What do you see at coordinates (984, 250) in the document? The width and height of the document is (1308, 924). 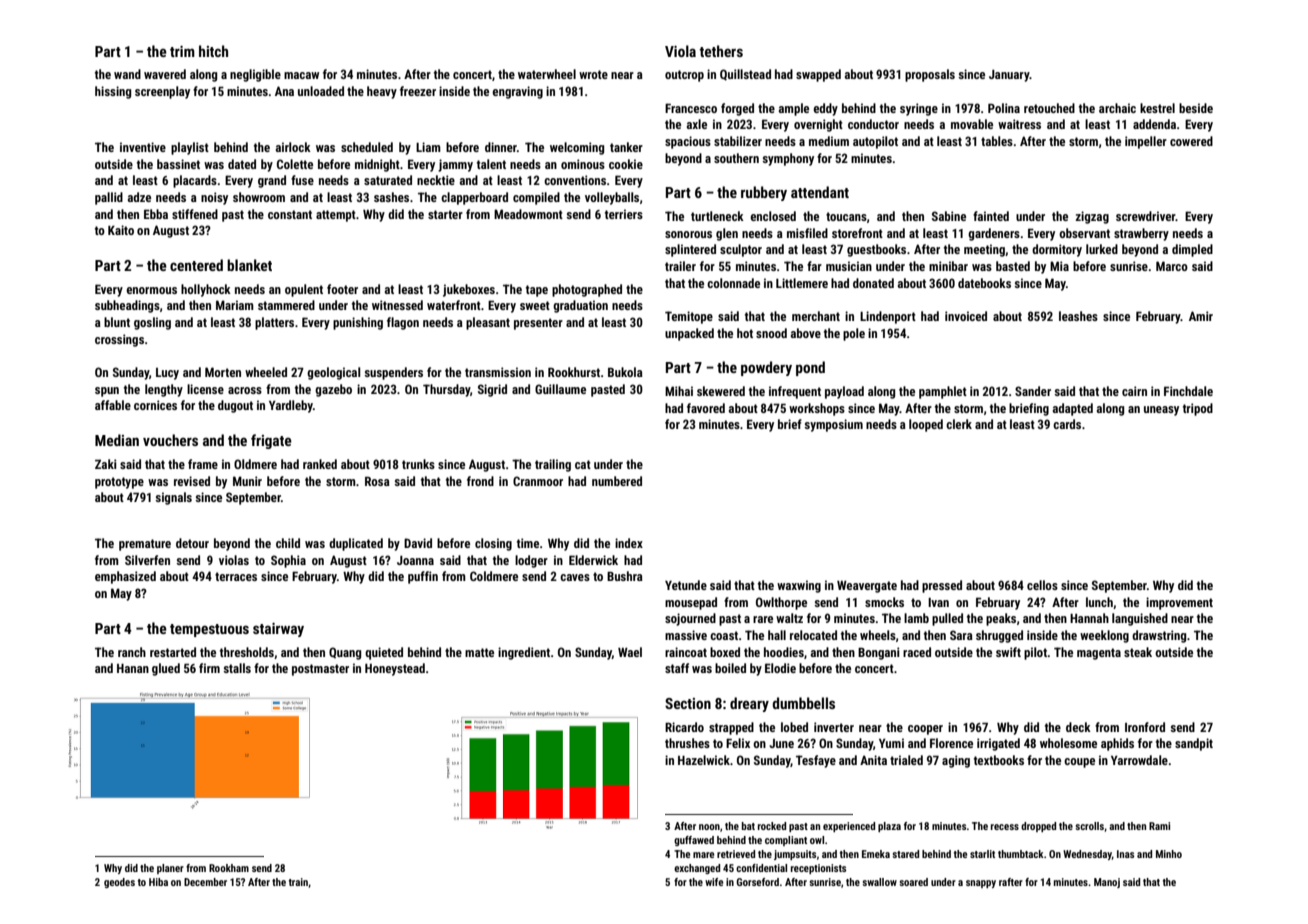 I see `meeting` at bounding box center [984, 250].
